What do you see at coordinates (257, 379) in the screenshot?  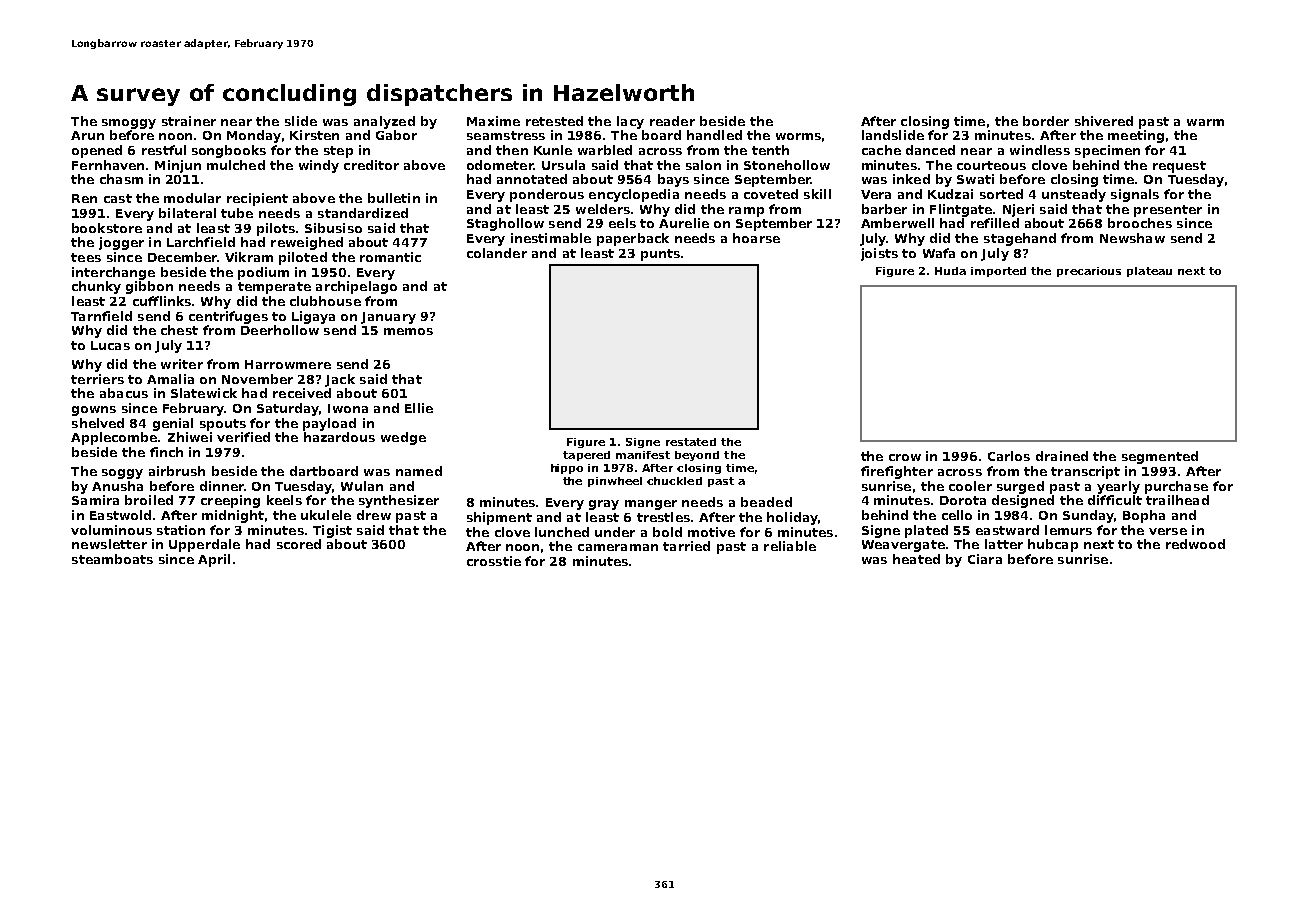 I see `November` at bounding box center [257, 379].
